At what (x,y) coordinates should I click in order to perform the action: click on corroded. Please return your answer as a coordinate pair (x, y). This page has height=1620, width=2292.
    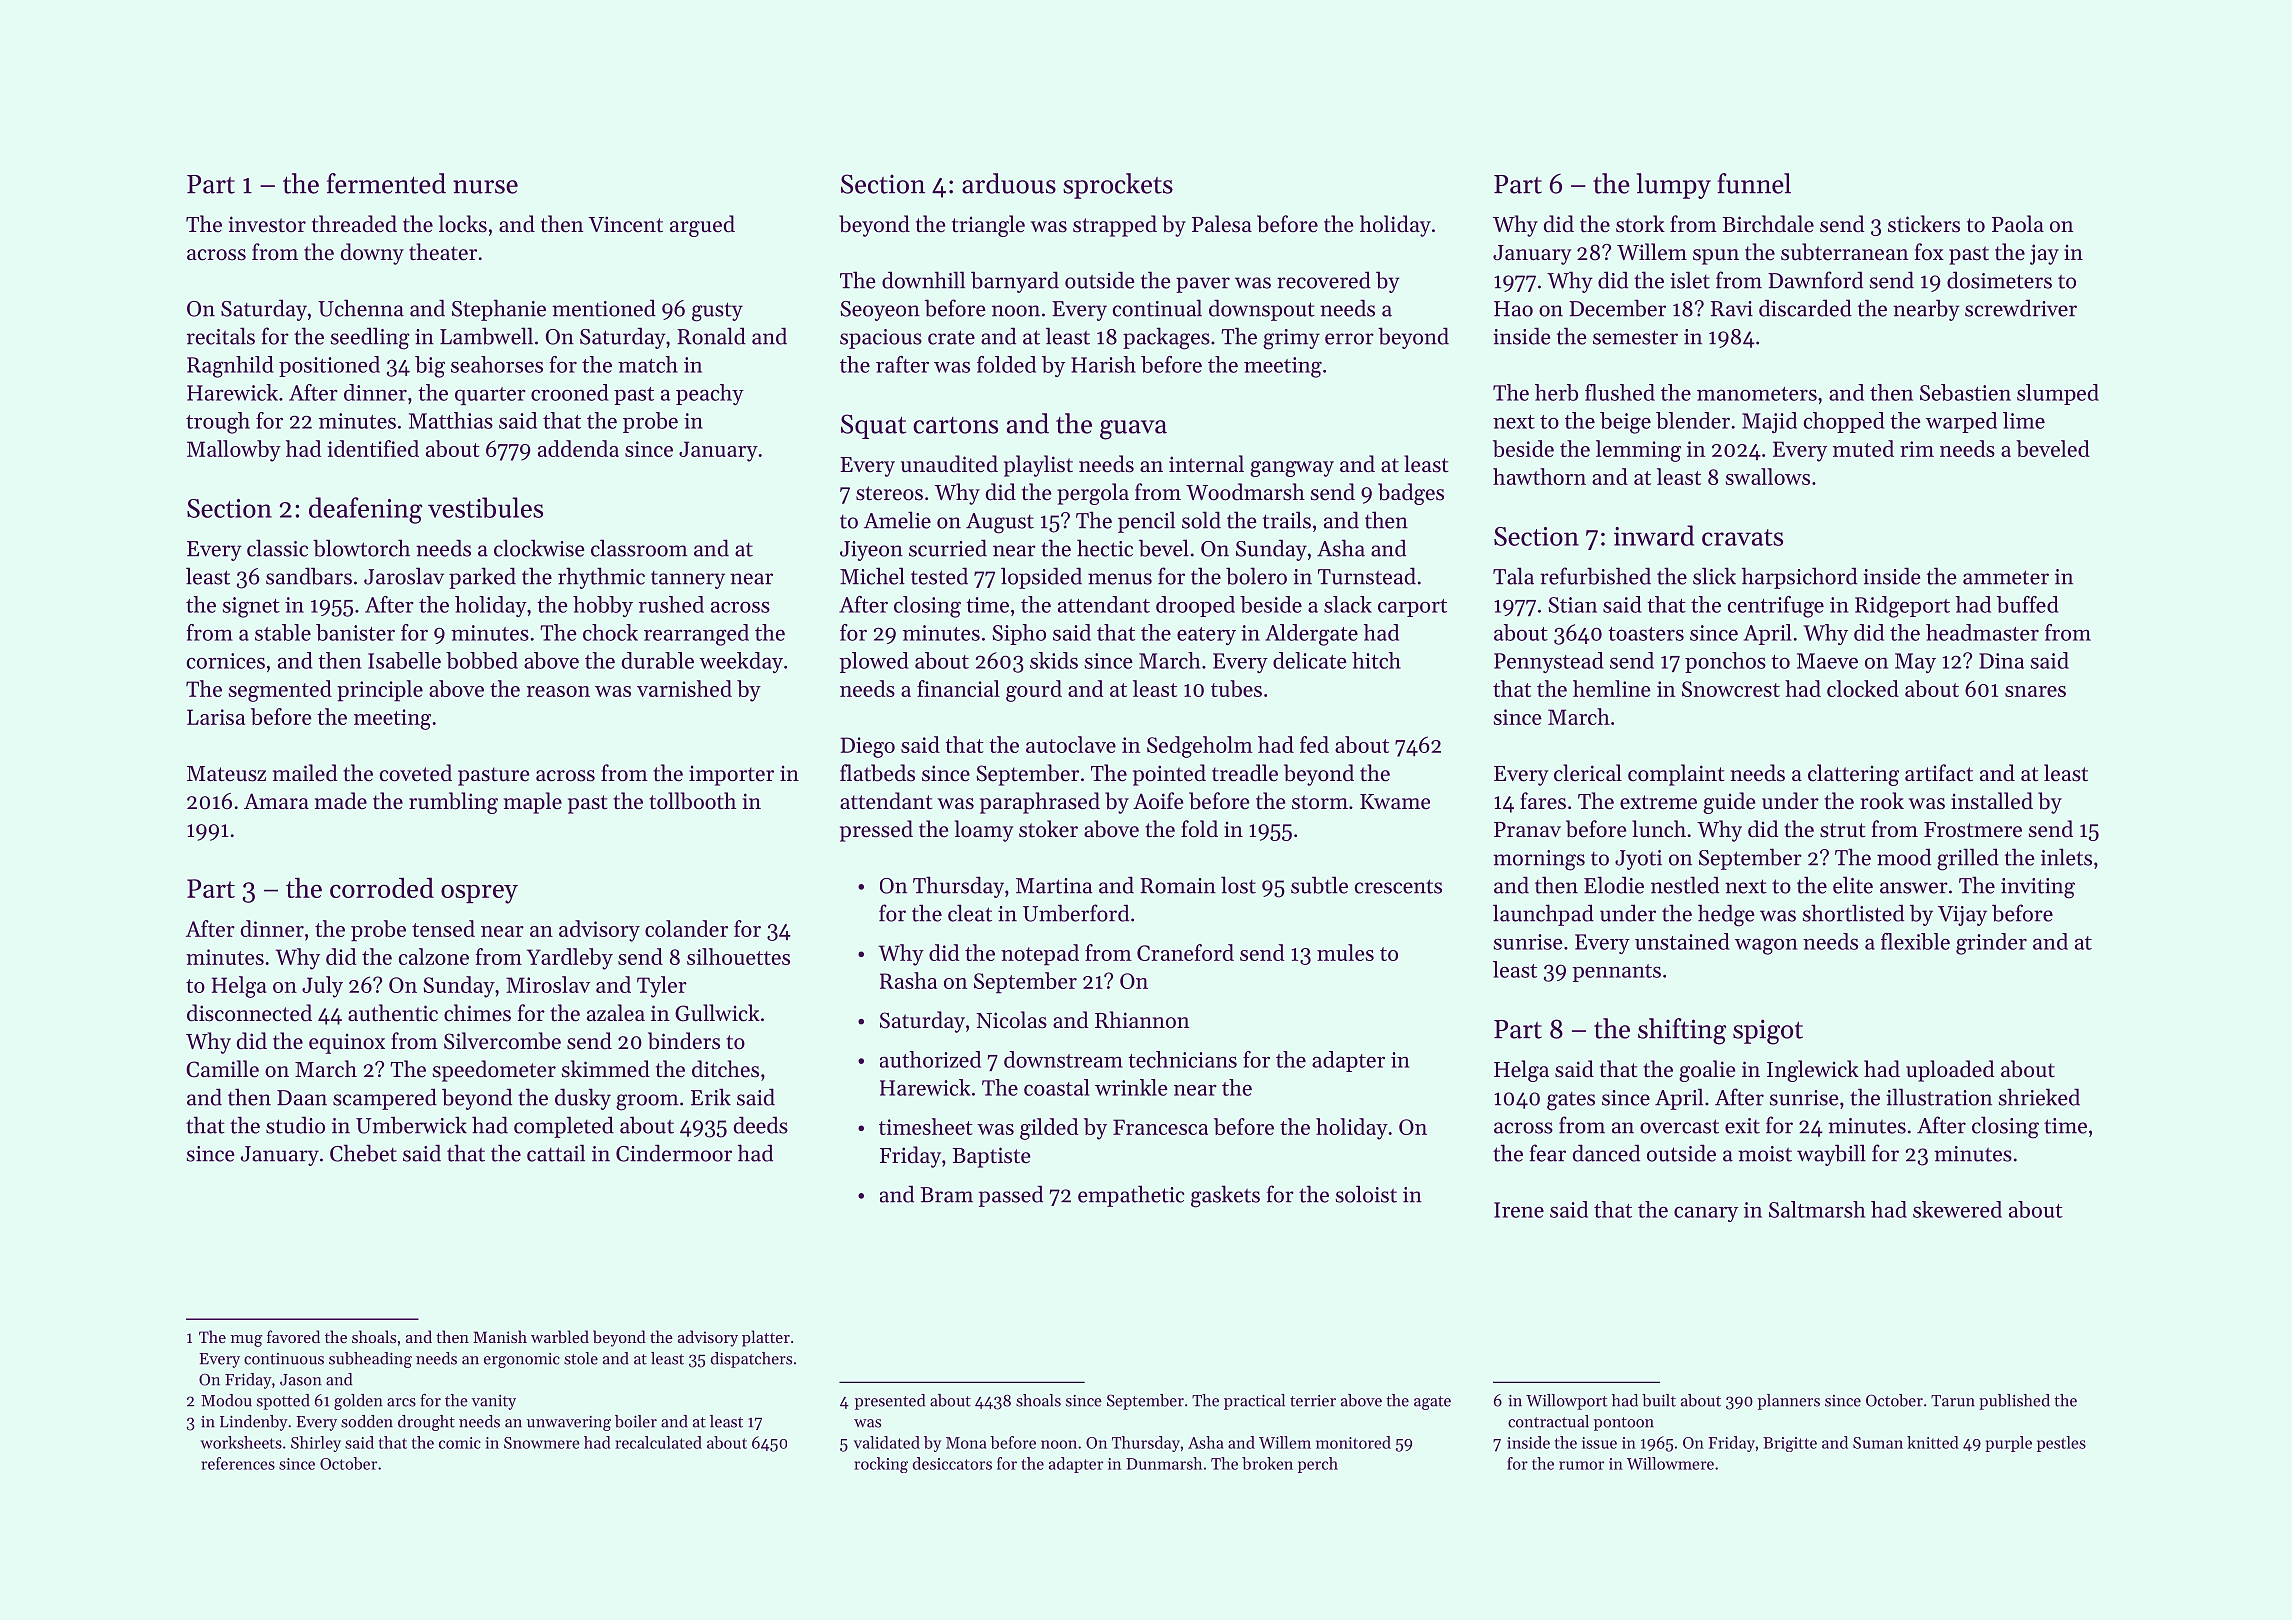
    Looking at the image, I should click on (382, 887).
